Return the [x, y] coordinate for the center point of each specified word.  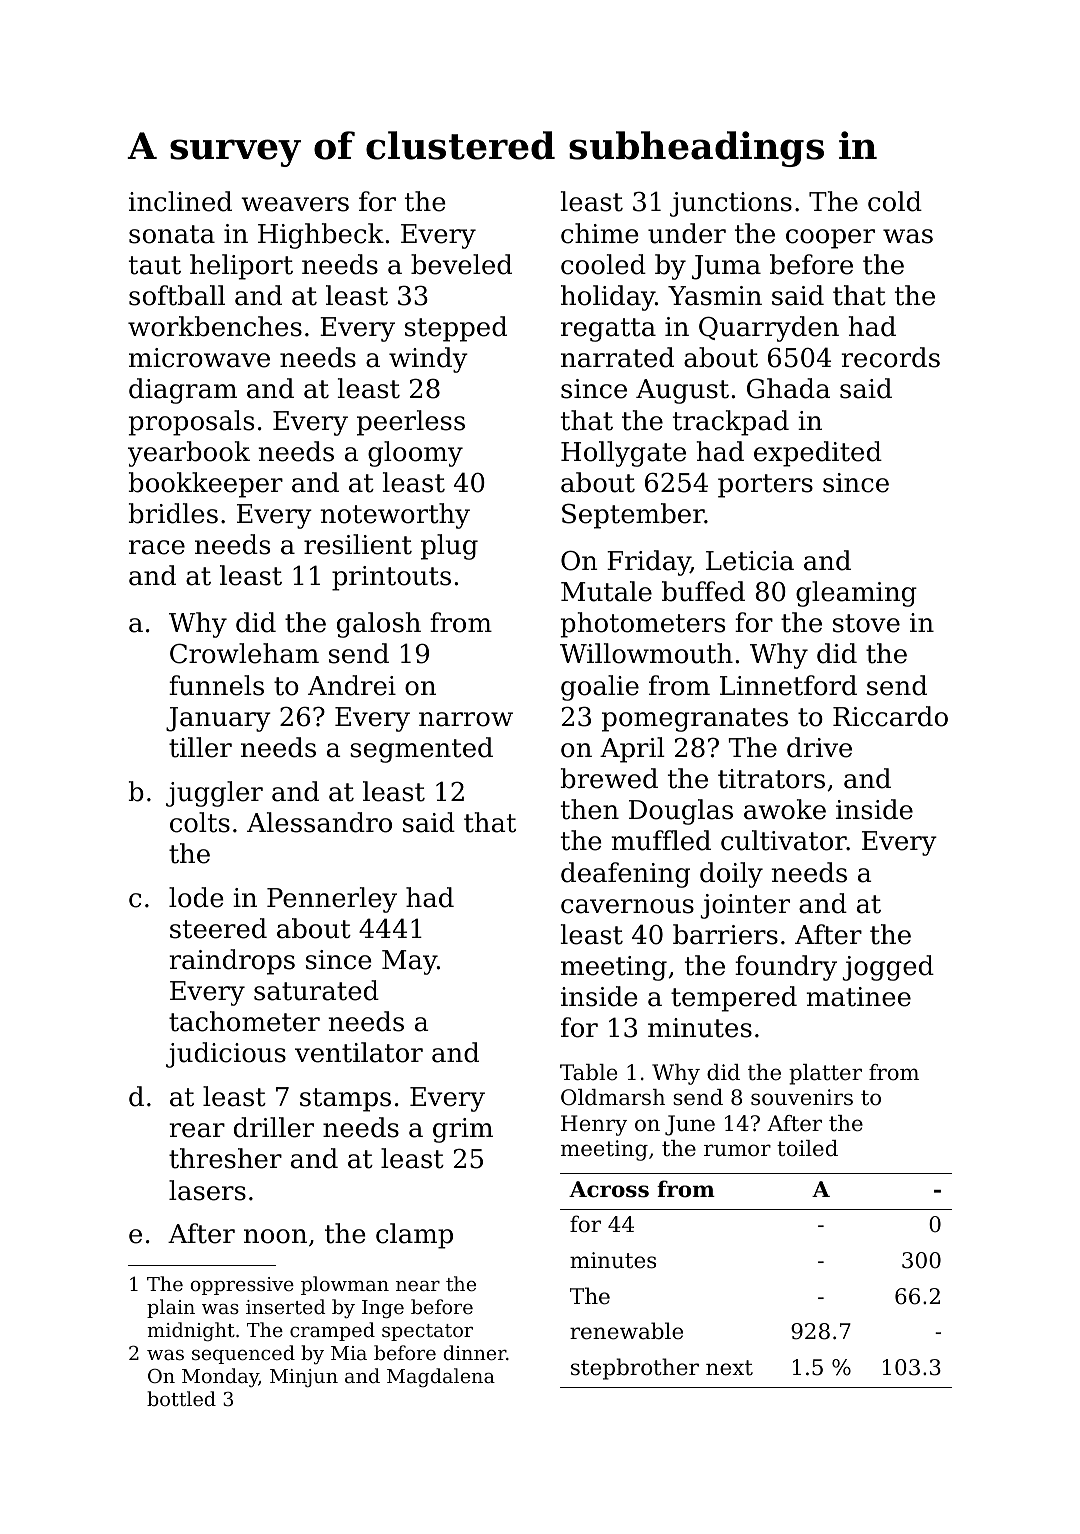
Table [588, 1072]
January [218, 719]
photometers [643, 625]
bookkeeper [205, 485]
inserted [286, 1306]
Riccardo [890, 716]
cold [895, 201]
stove [866, 623]
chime [599, 233]
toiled [807, 1148]
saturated [316, 990]
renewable [626, 1331]
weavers [295, 204]
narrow [466, 719]
